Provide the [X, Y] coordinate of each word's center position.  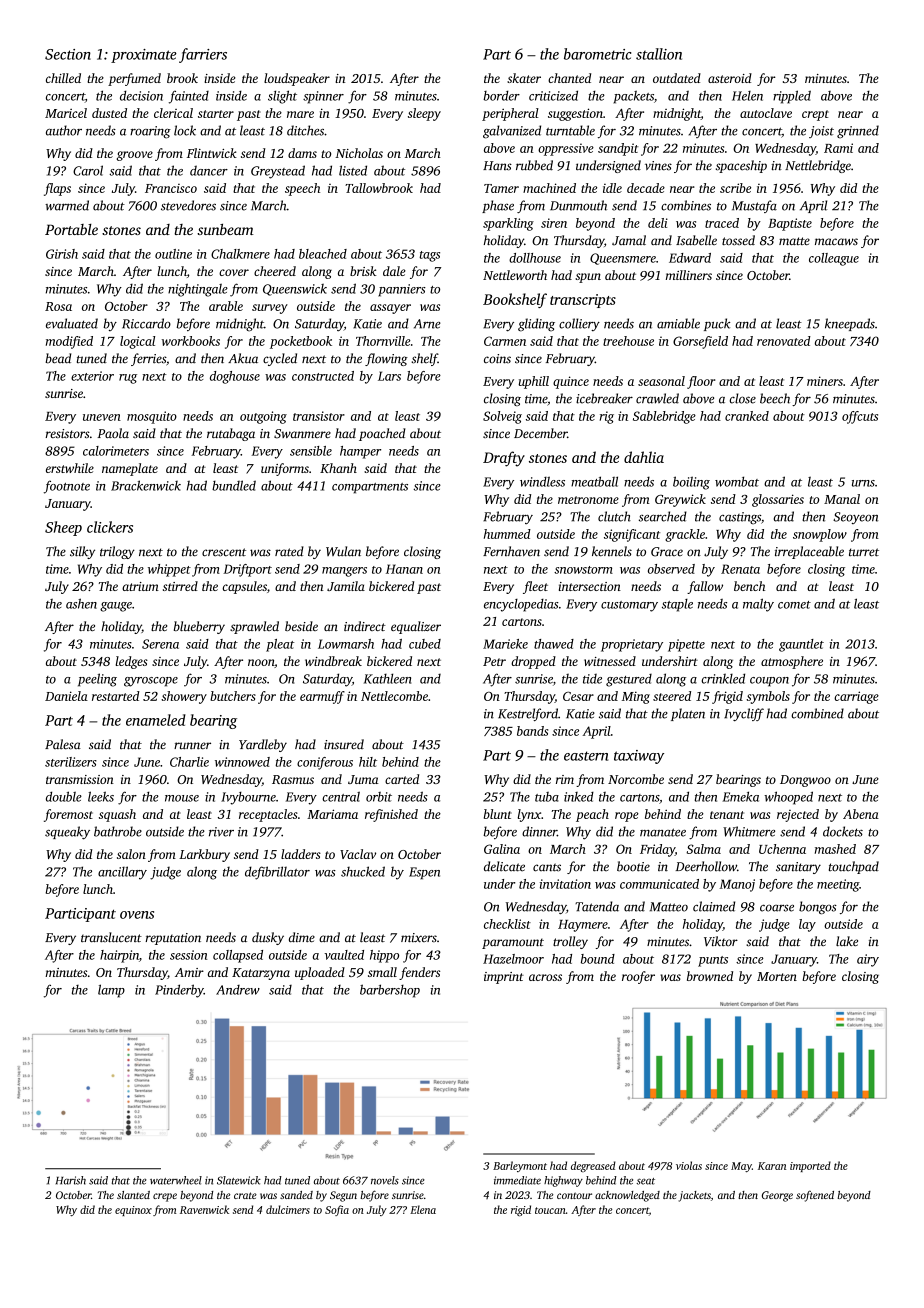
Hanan [404, 569]
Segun [343, 1196]
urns [863, 483]
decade [646, 188]
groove [135, 156]
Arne [427, 324]
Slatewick [239, 1180]
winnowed [242, 762]
